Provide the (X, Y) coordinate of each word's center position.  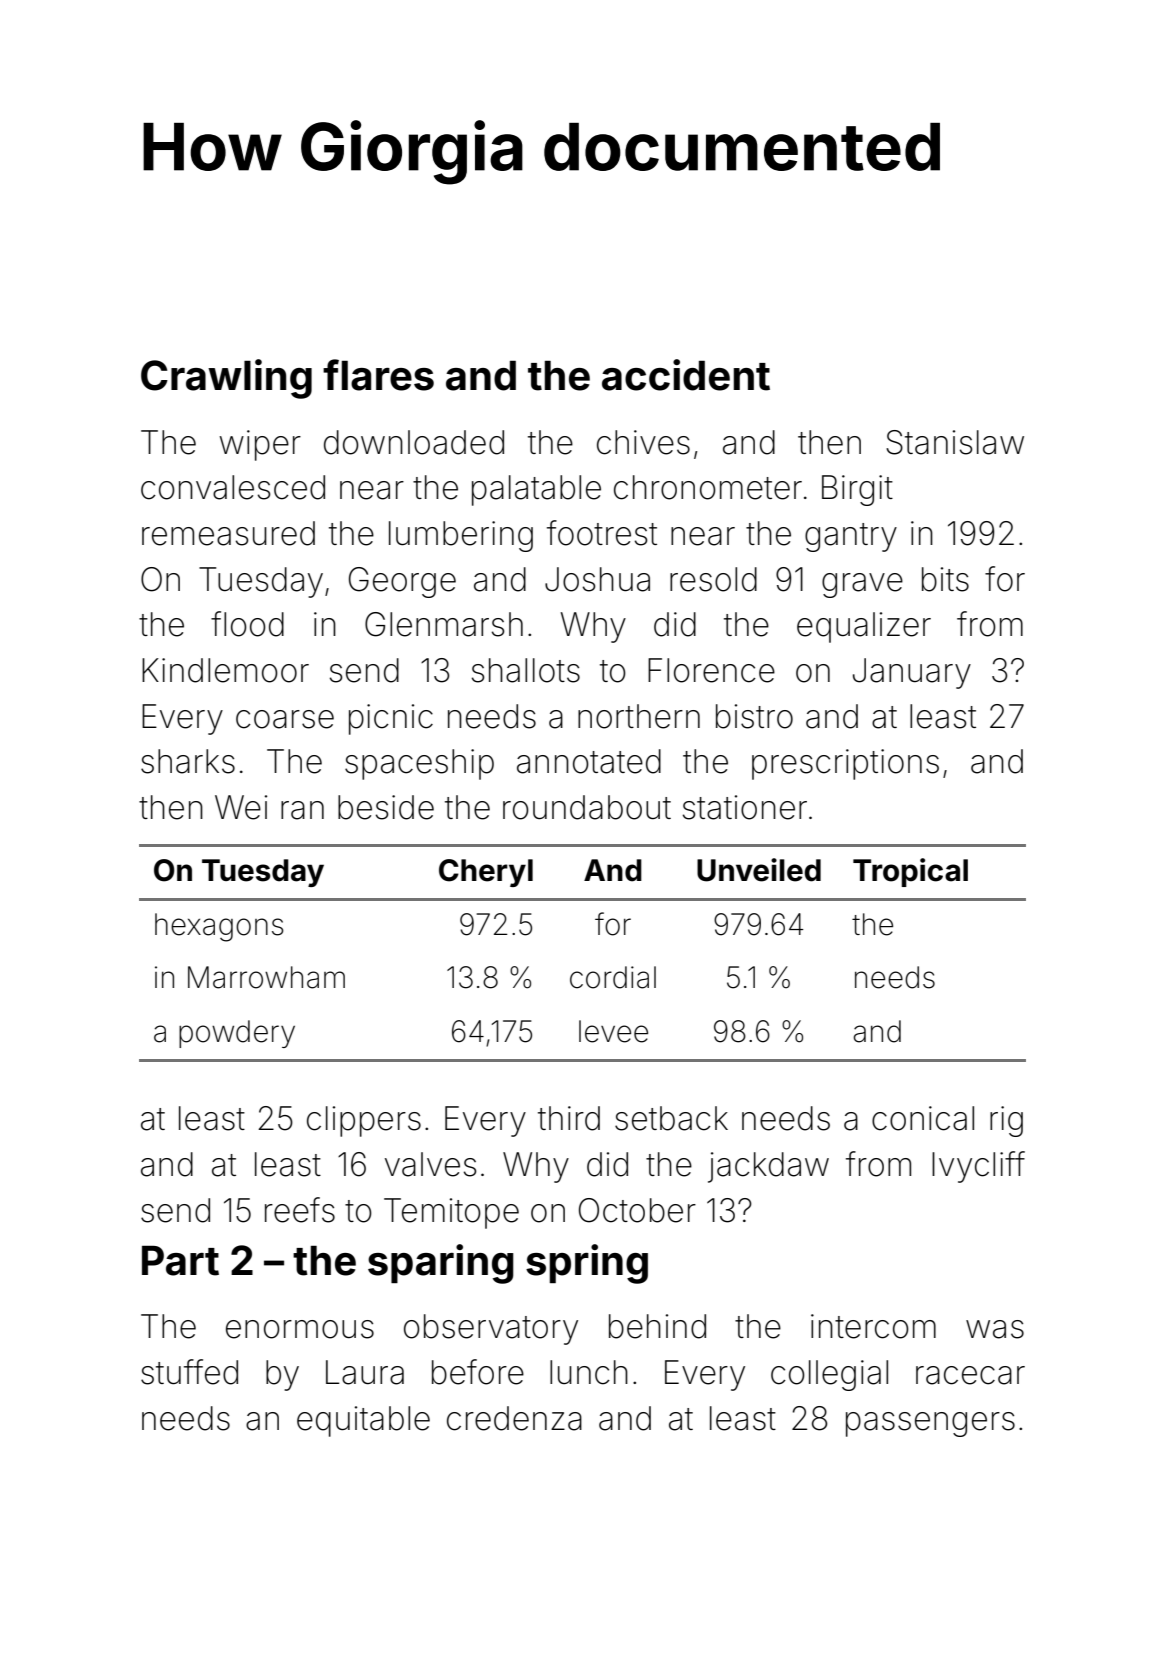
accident (686, 375)
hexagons (219, 927)
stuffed (189, 1372)
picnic (391, 719)
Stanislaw (955, 442)
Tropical (910, 872)
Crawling (226, 379)
